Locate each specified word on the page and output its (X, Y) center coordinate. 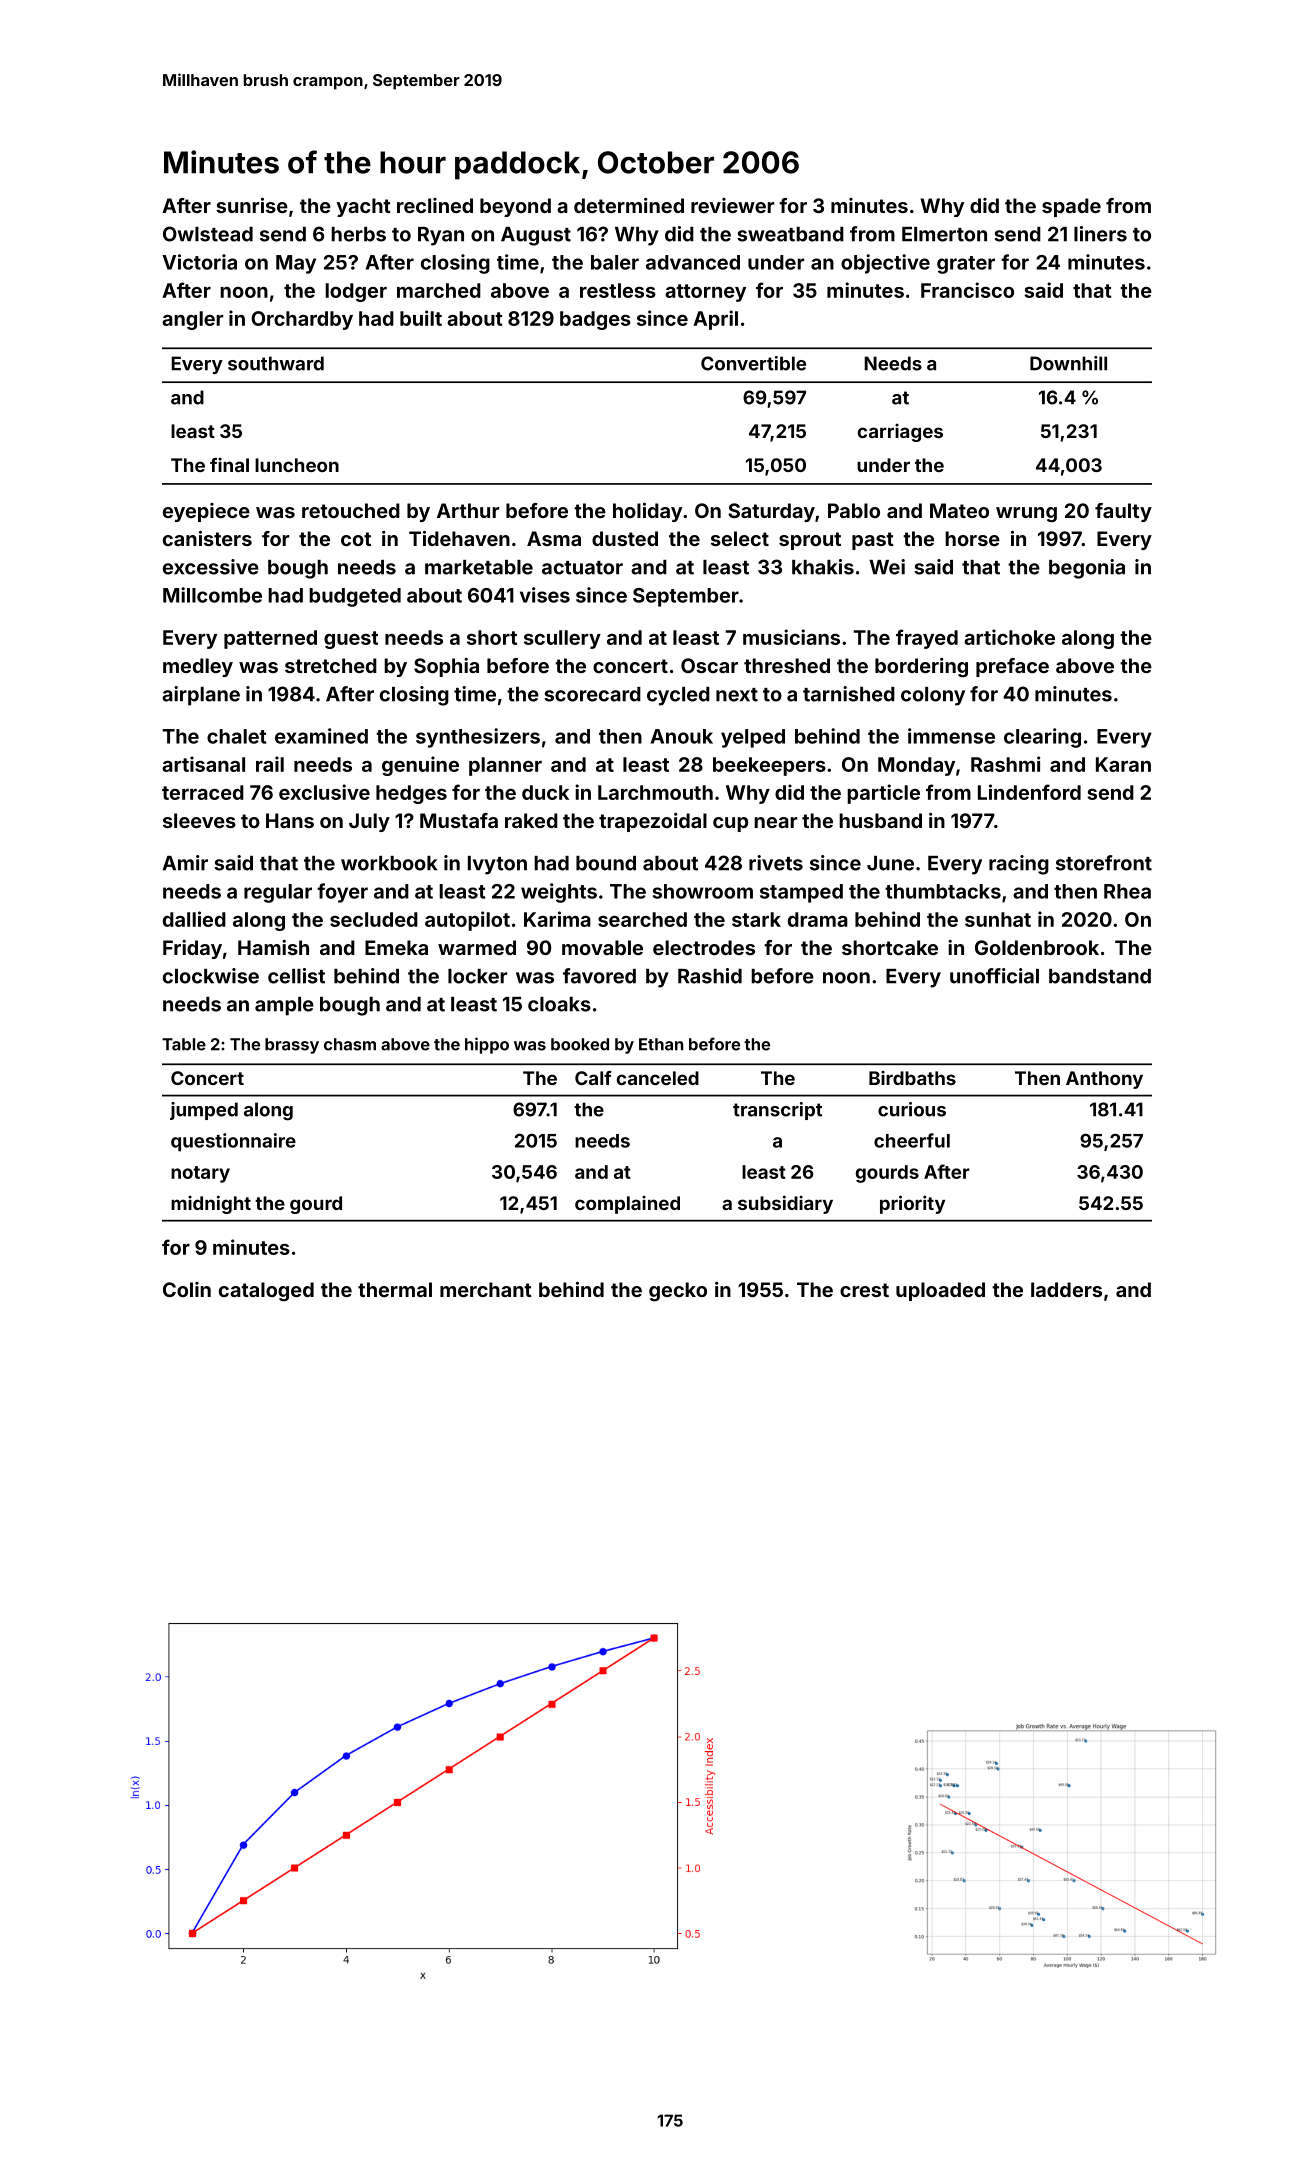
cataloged (266, 1292)
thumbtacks (943, 891)
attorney (705, 293)
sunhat (998, 919)
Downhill (1068, 363)
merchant (486, 1289)
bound (606, 863)
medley (198, 667)
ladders (1066, 1289)
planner (505, 766)
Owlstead (208, 234)
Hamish (273, 947)
